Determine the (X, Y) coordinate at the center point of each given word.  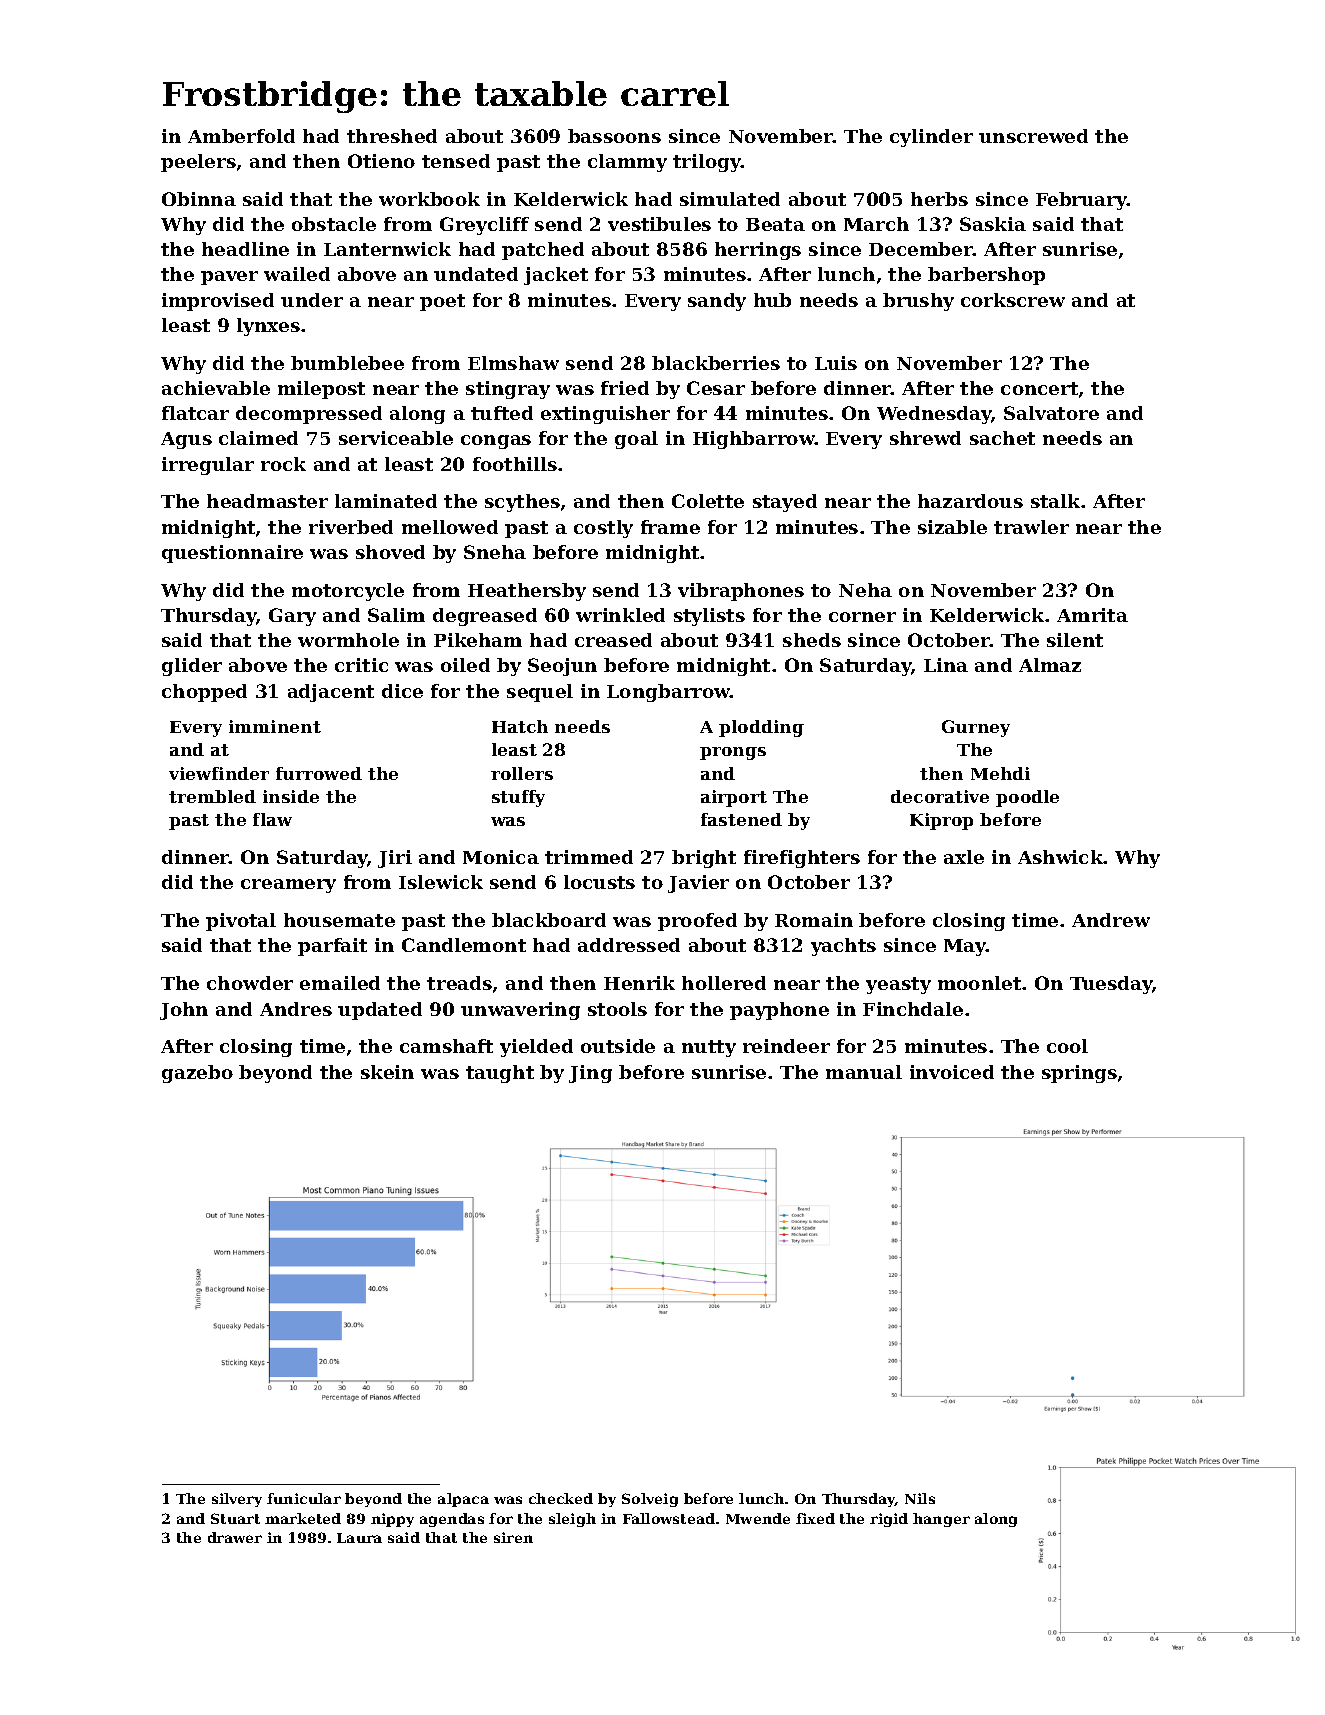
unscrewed (1033, 136)
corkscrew (1013, 300)
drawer (235, 1537)
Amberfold (241, 136)
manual (864, 1072)
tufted (502, 413)
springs (1079, 1074)
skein (387, 1072)
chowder (250, 983)
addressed (629, 945)
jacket (556, 276)
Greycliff (484, 226)
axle (964, 857)
